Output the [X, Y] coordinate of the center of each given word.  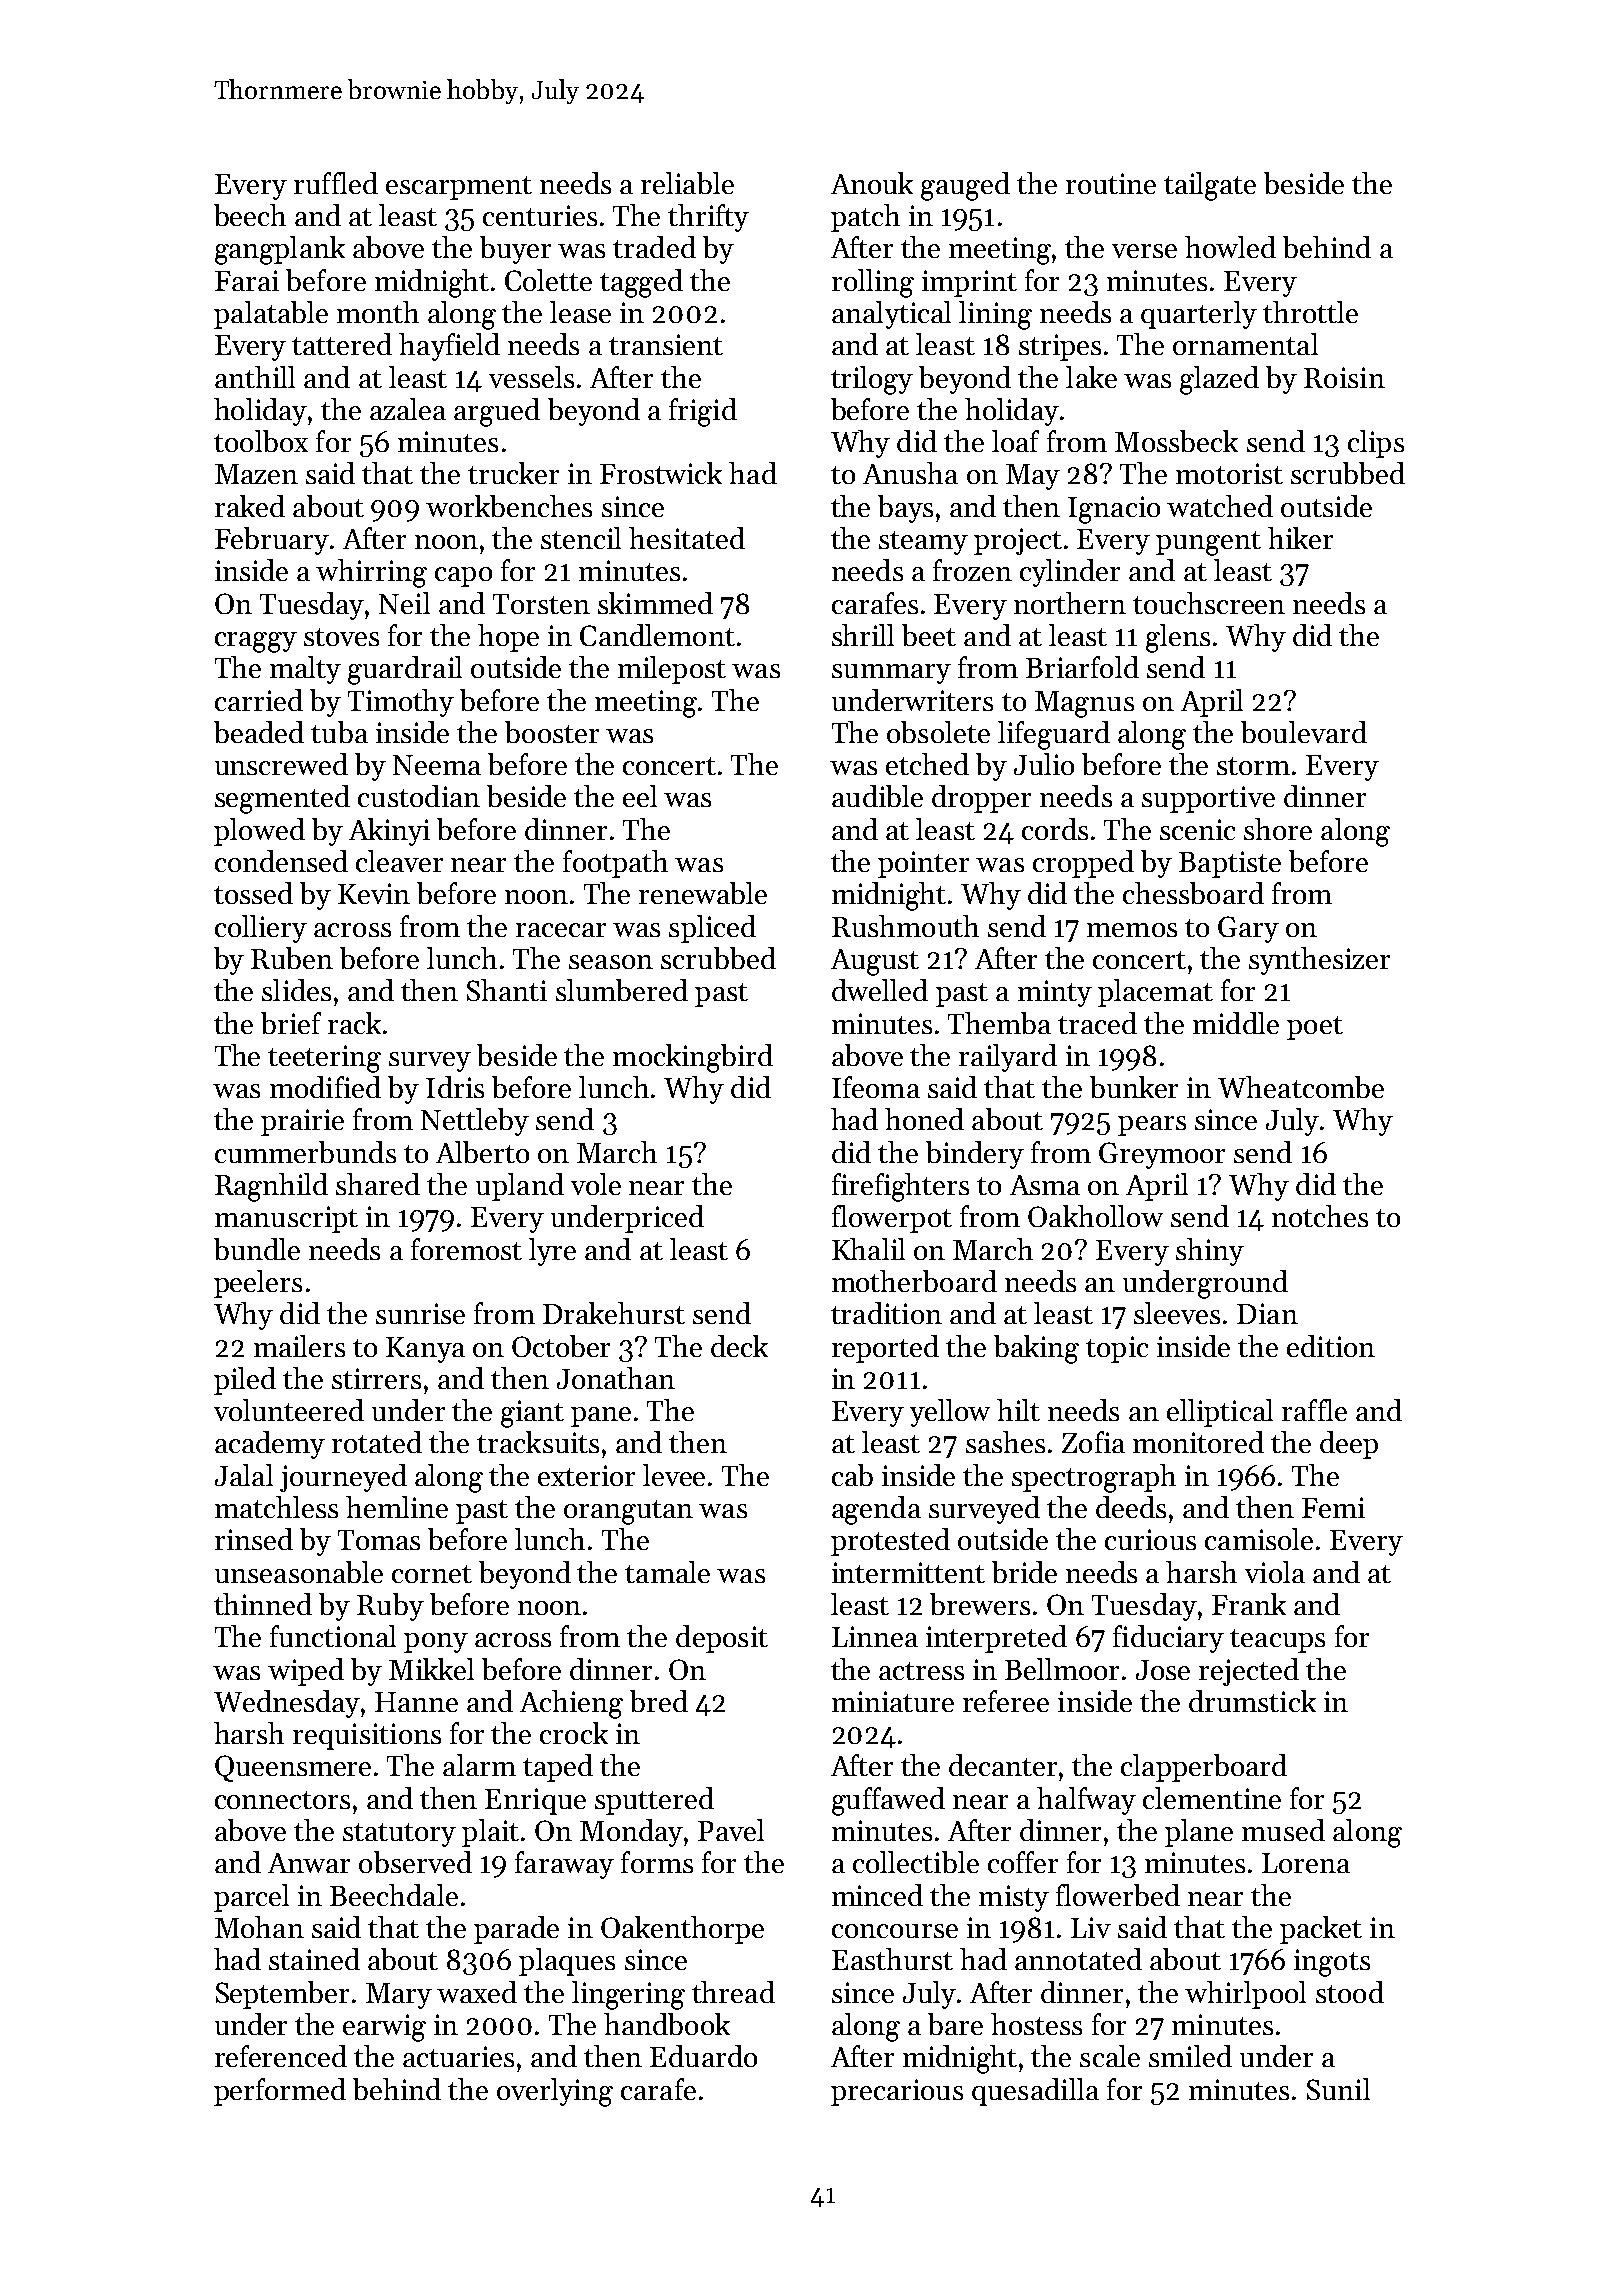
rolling [873, 283]
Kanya [425, 1350]
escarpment [459, 188]
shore [1278, 829]
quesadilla [1035, 2092]
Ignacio [1114, 510]
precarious [897, 2092]
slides [296, 990]
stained [314, 1959]
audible [877, 796]
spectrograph [1094, 1478]
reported [885, 1349]
